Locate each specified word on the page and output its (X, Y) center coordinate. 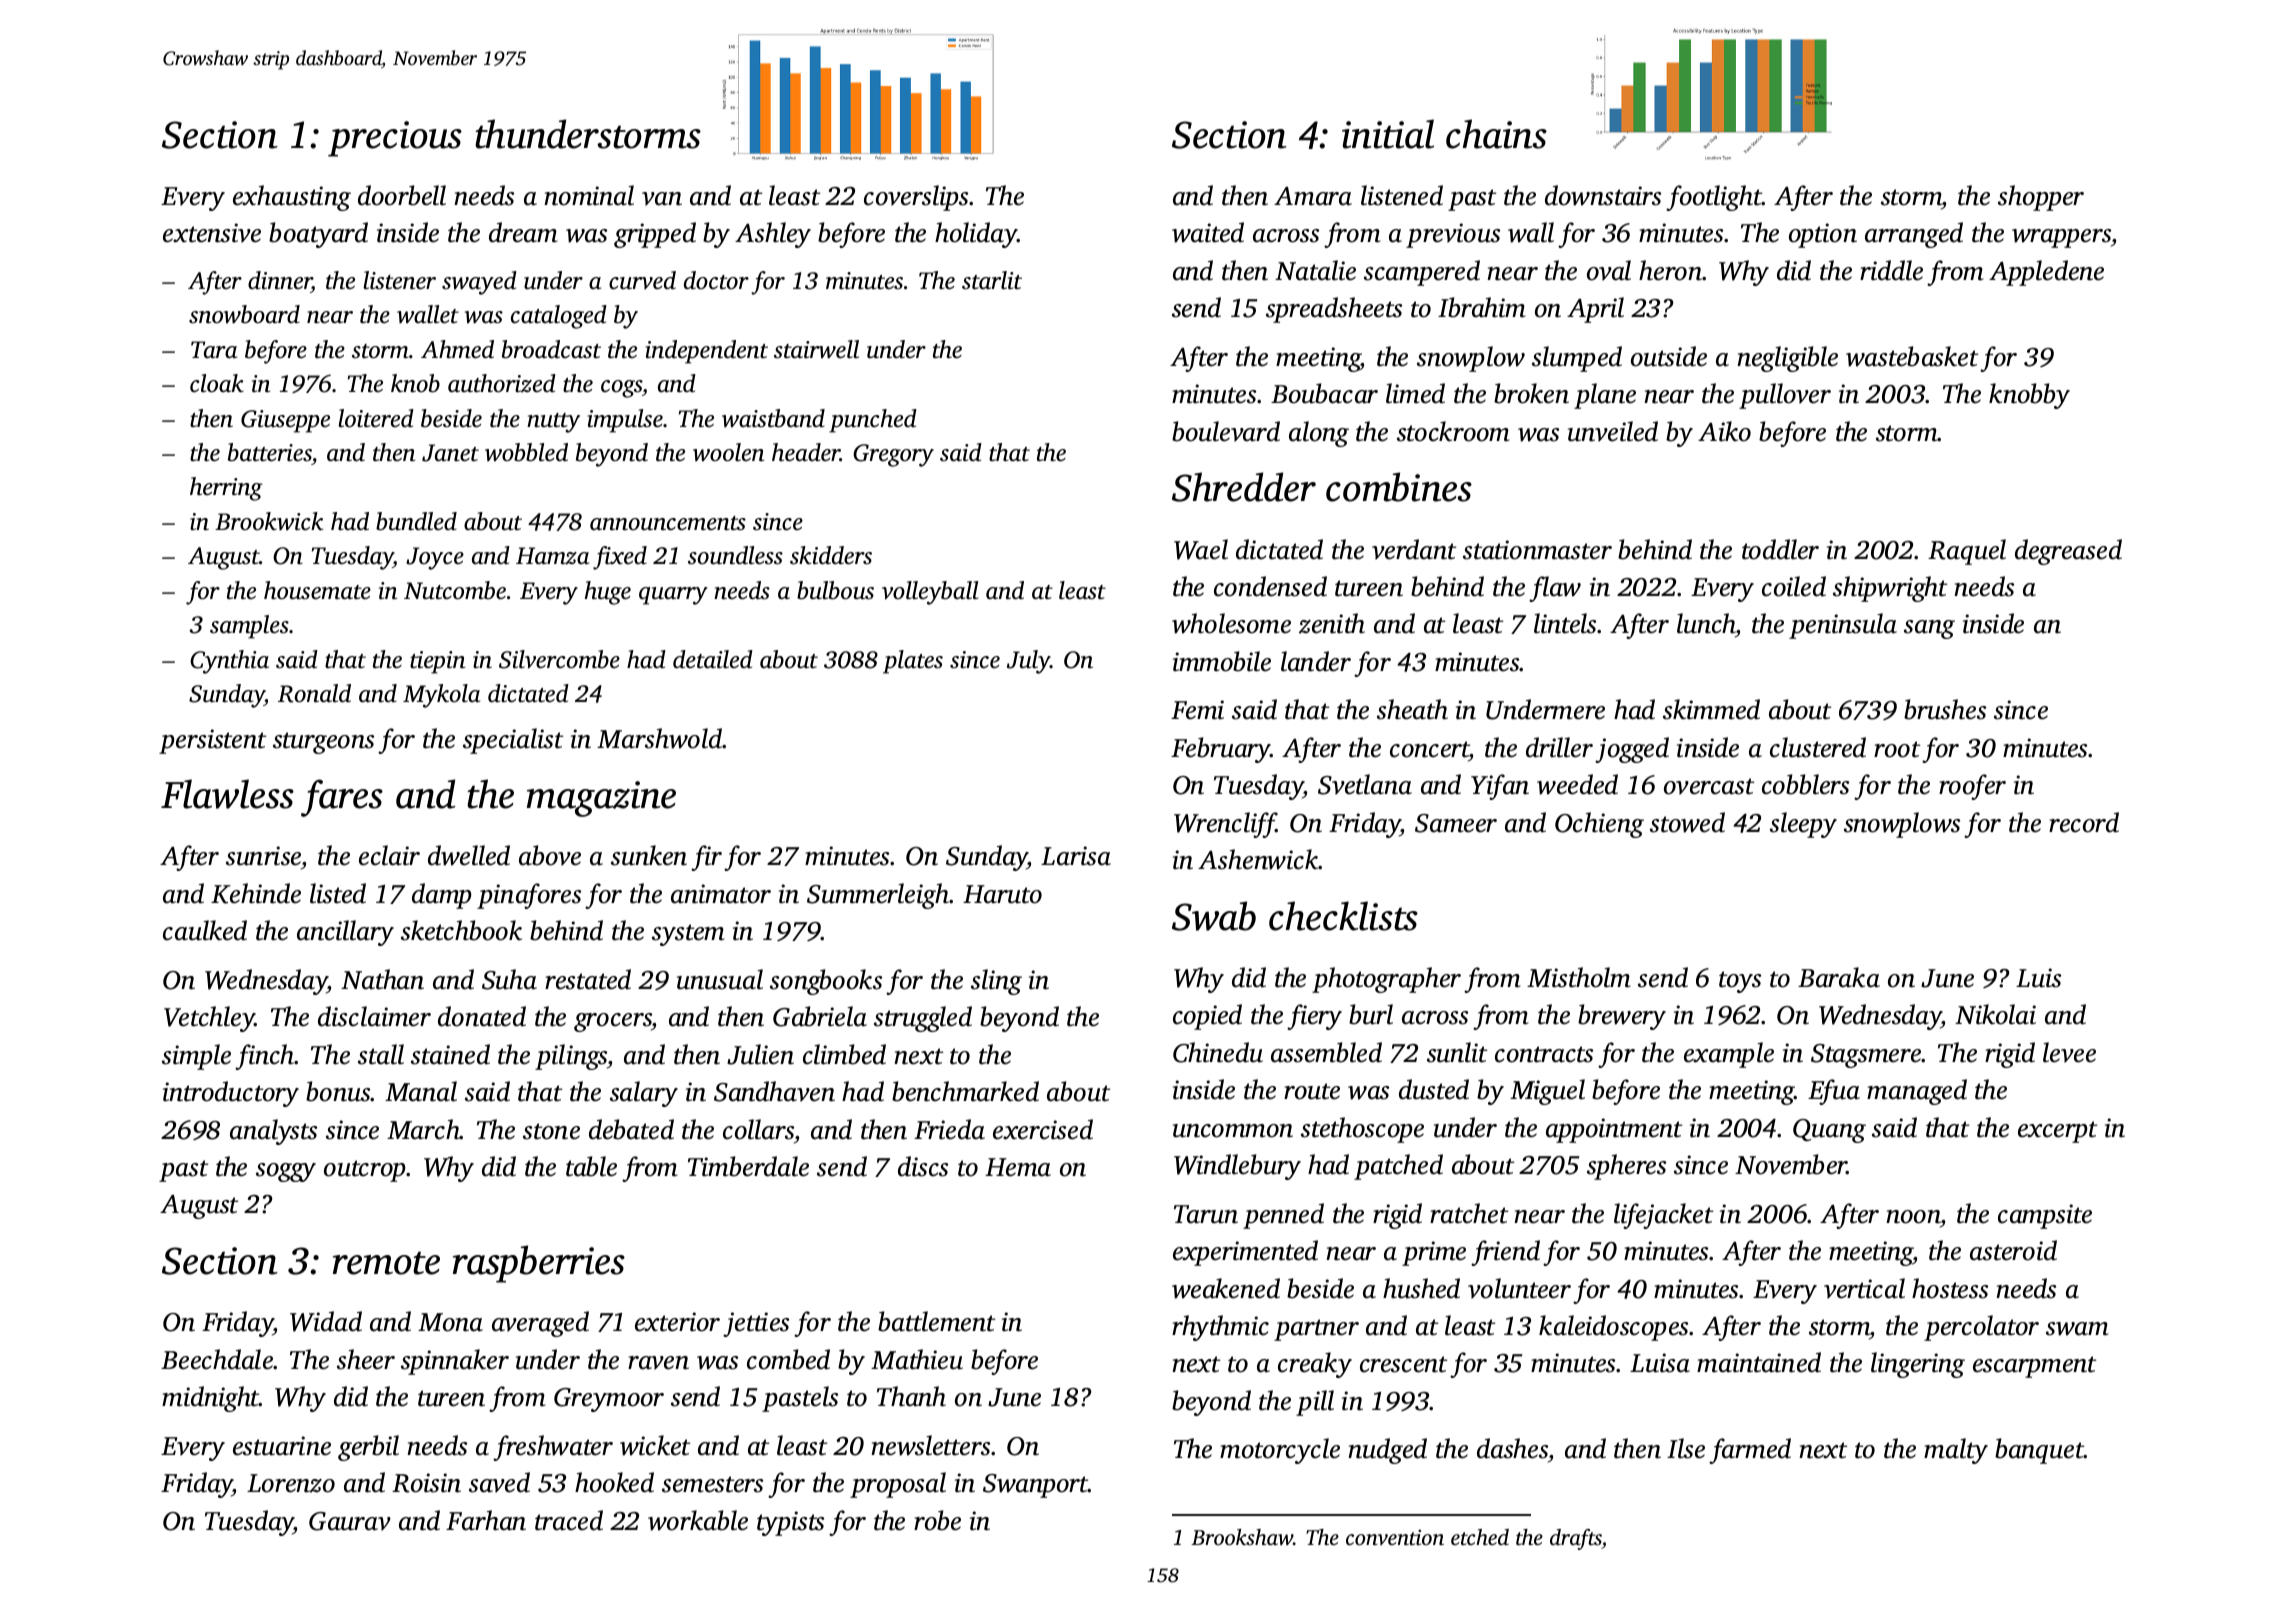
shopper (2041, 198)
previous (1453, 235)
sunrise (263, 856)
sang (1929, 629)
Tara (214, 350)
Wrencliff (1225, 825)
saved (499, 1482)
